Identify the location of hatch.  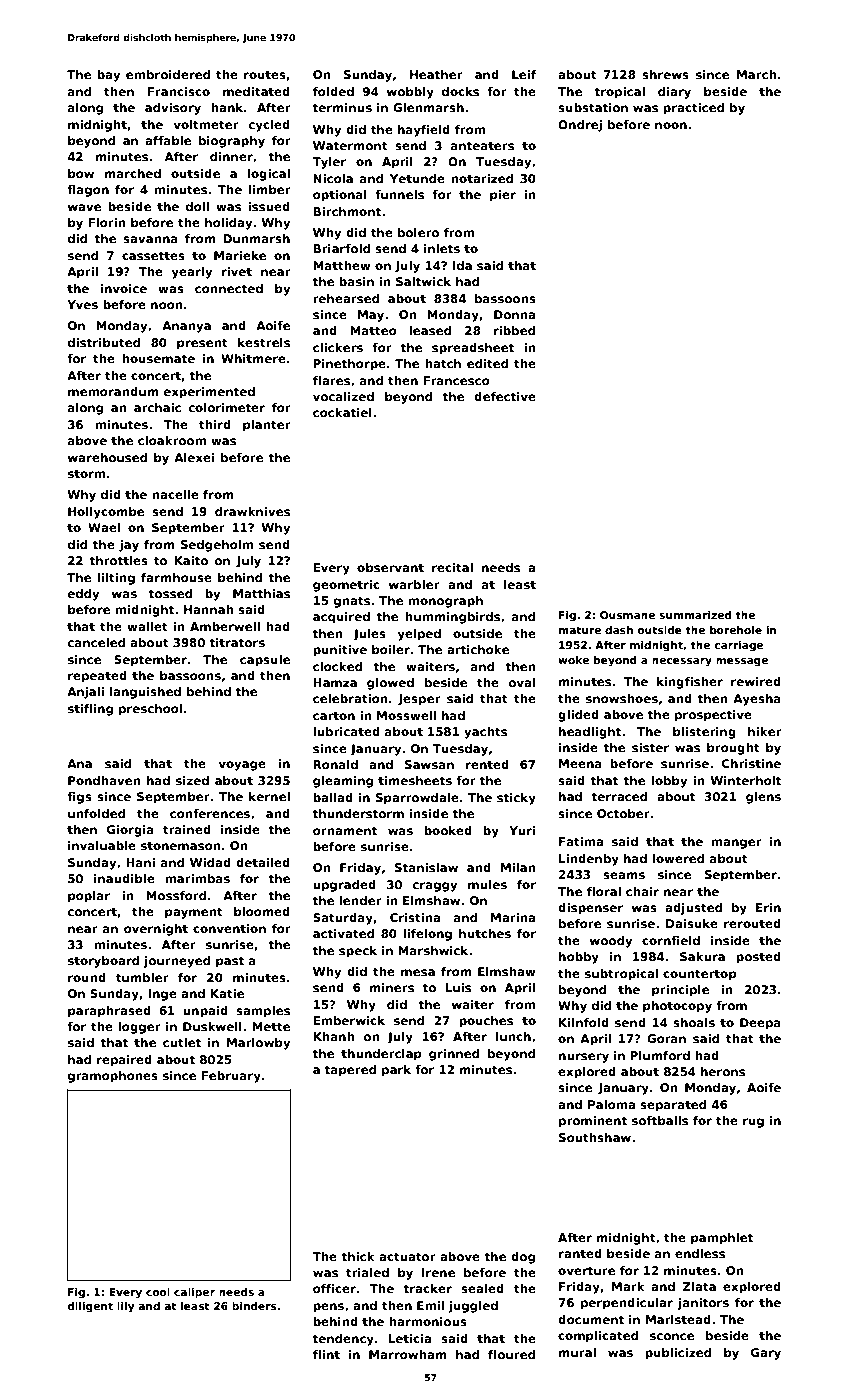
(443, 363).
